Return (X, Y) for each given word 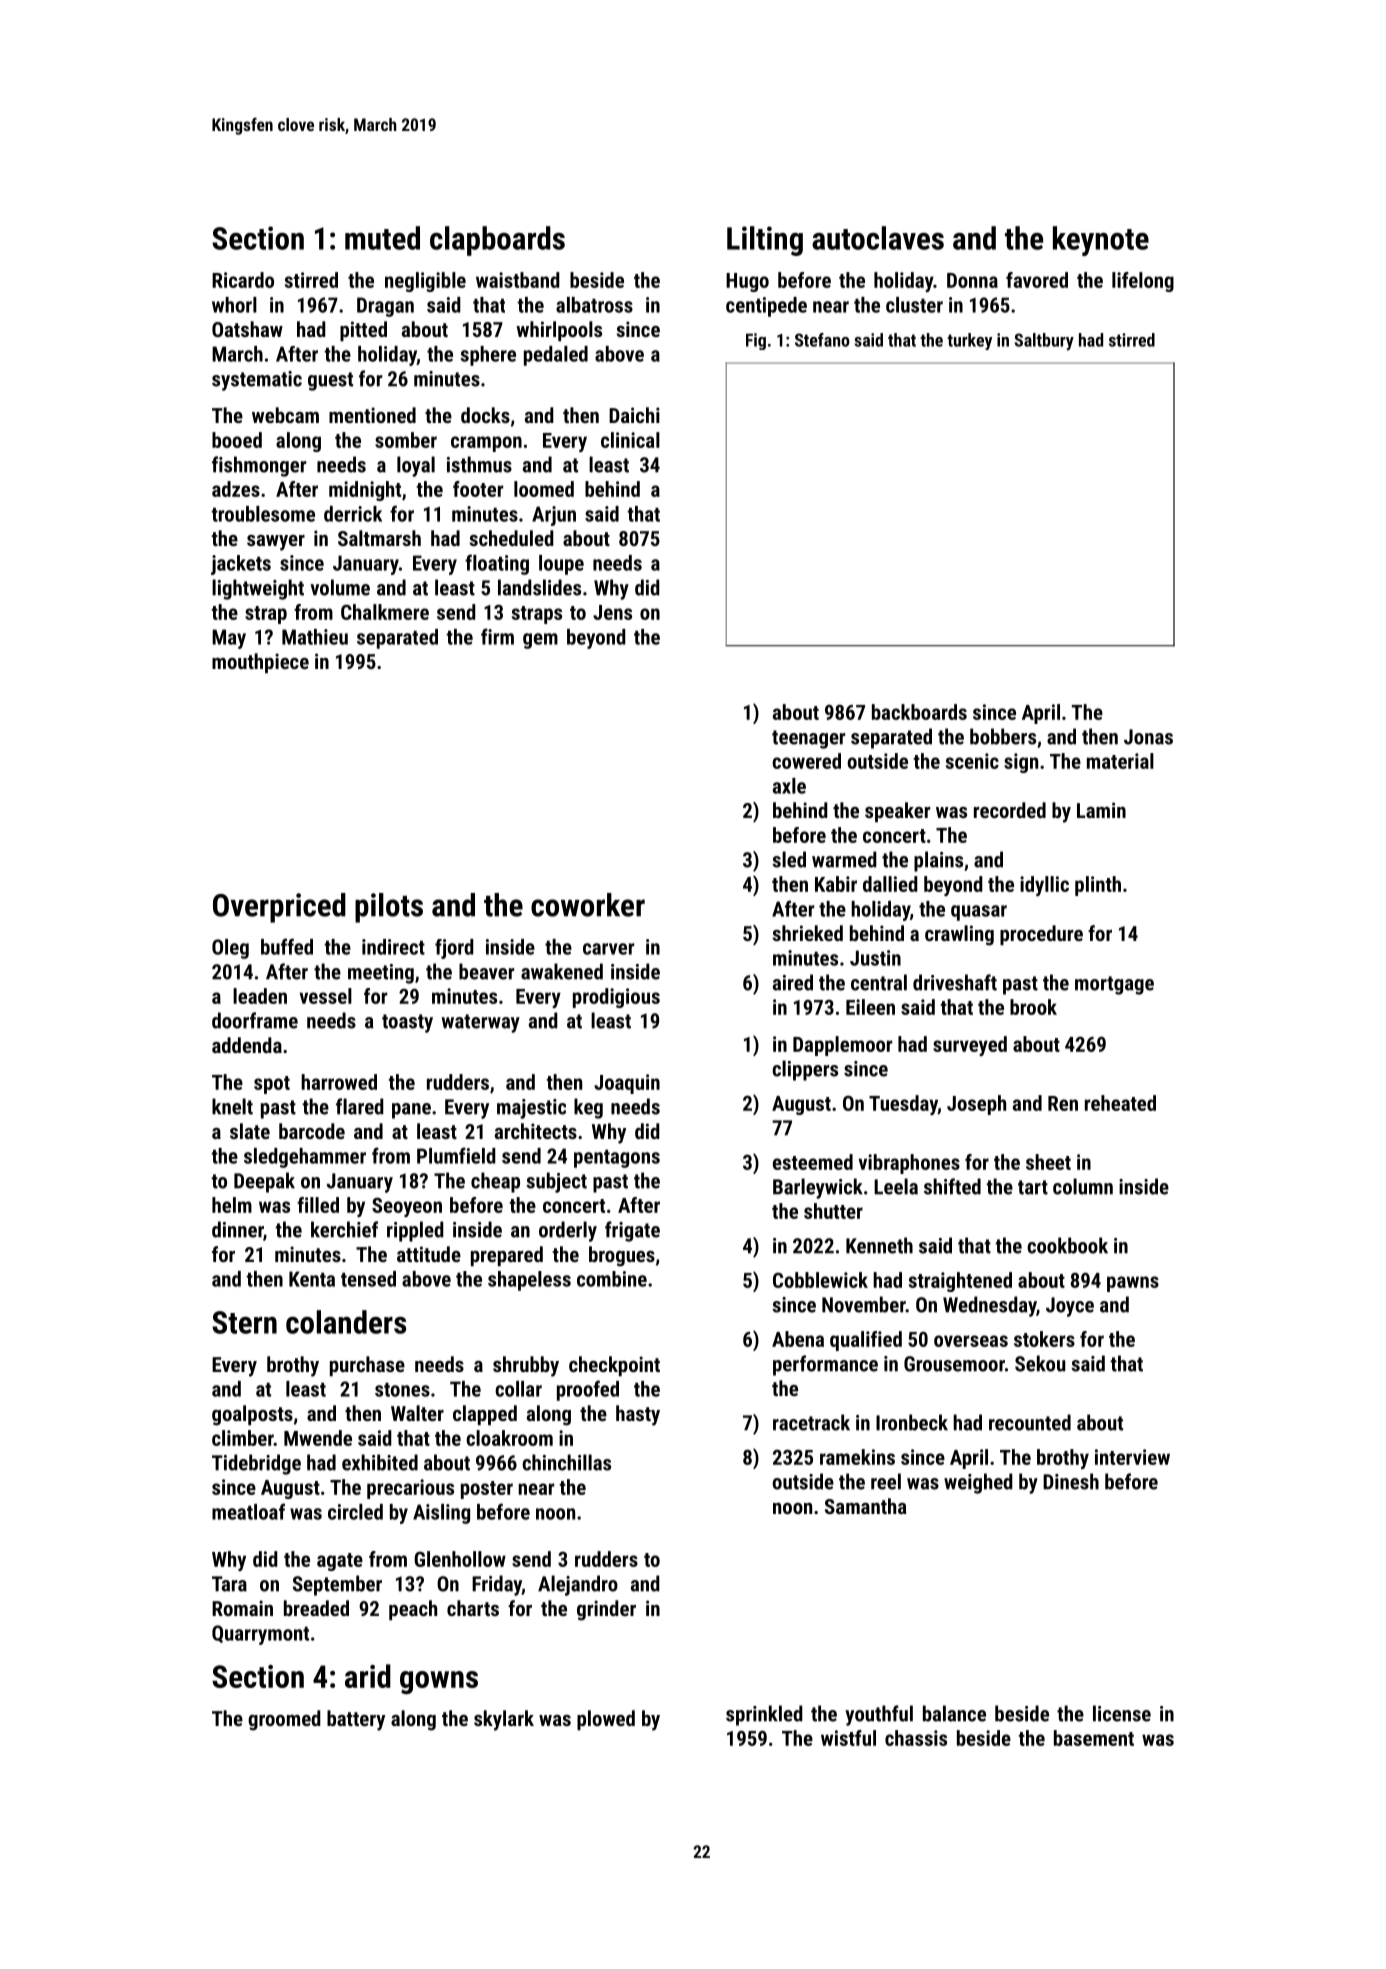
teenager (808, 739)
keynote (1101, 241)
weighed (978, 1483)
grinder (606, 1610)
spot (272, 1085)
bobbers (1003, 736)
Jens (612, 612)
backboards (919, 712)
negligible (425, 282)
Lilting (765, 241)
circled (355, 1512)
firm (497, 636)
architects (536, 1131)
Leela (896, 1186)
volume (340, 587)
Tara (229, 1584)
